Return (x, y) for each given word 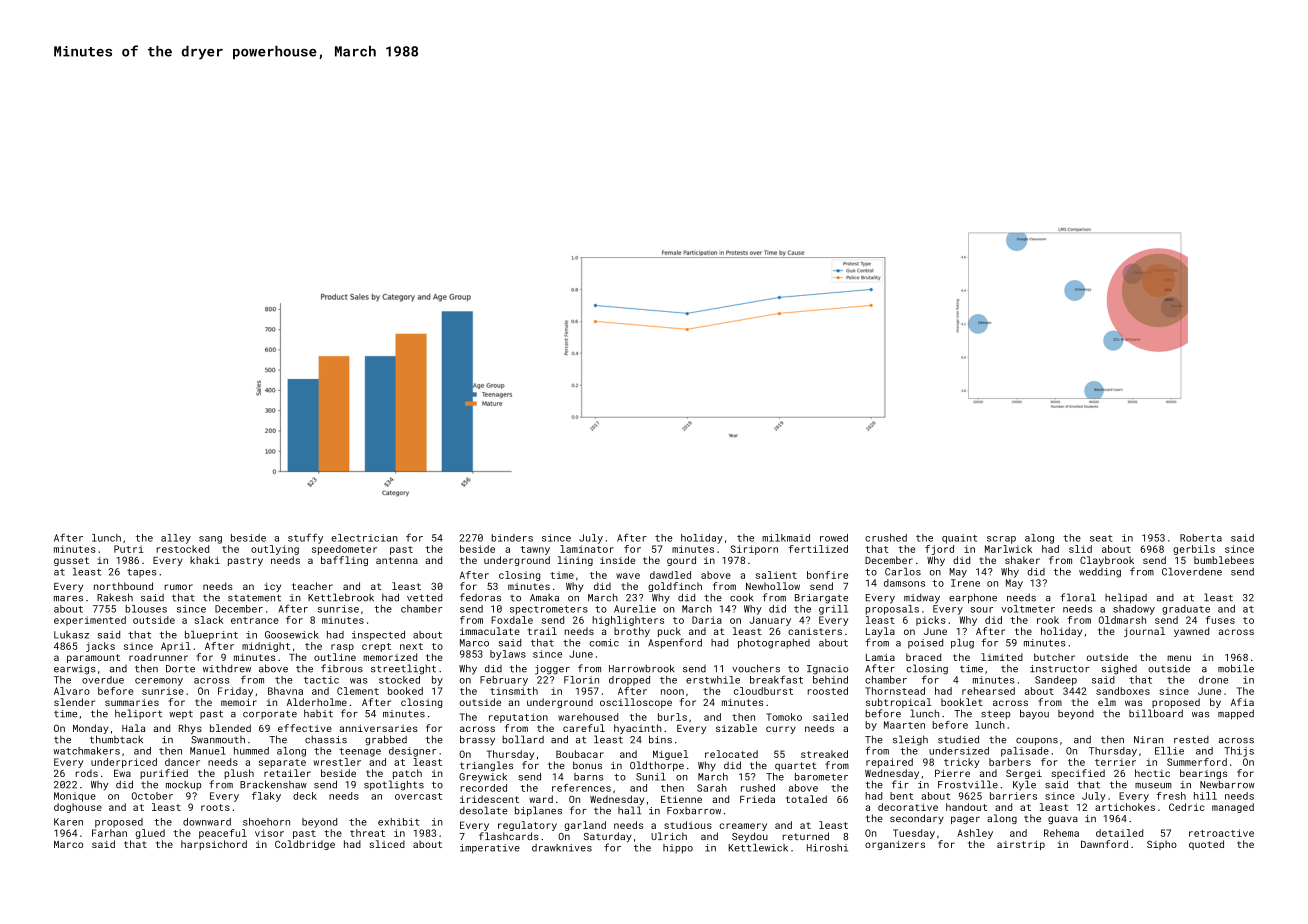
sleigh (910, 740)
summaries (132, 702)
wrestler (337, 762)
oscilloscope (636, 703)
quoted (1206, 845)
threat (367, 833)
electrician (364, 538)
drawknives (562, 848)
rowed (834, 538)
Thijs (1239, 752)
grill (833, 610)
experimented (90, 621)
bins (660, 739)
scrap (1001, 540)
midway (922, 599)
